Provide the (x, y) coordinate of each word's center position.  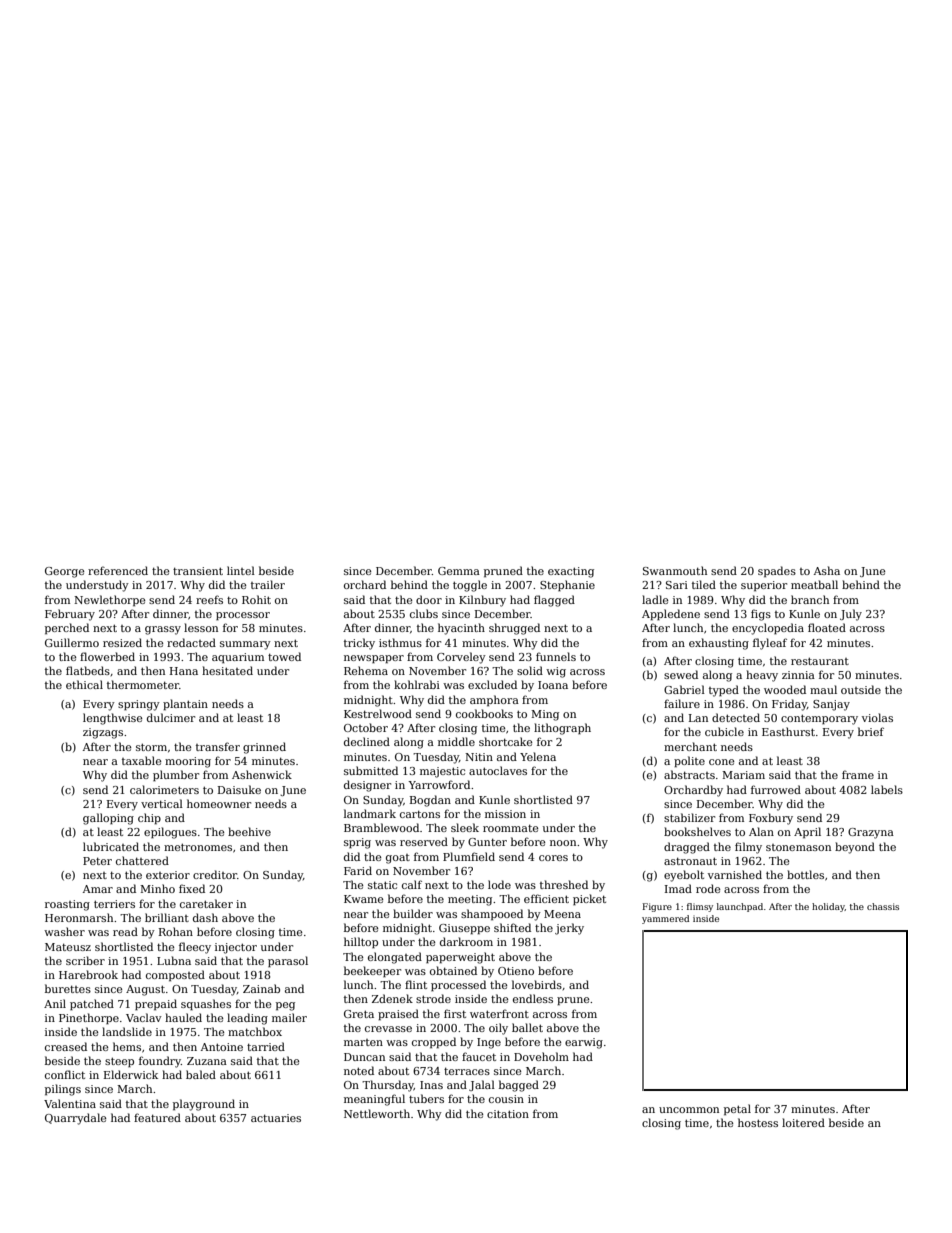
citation (508, 1114)
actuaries (276, 1118)
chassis (883, 906)
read (125, 931)
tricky (359, 644)
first (455, 1013)
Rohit (256, 599)
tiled (704, 584)
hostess (758, 1122)
